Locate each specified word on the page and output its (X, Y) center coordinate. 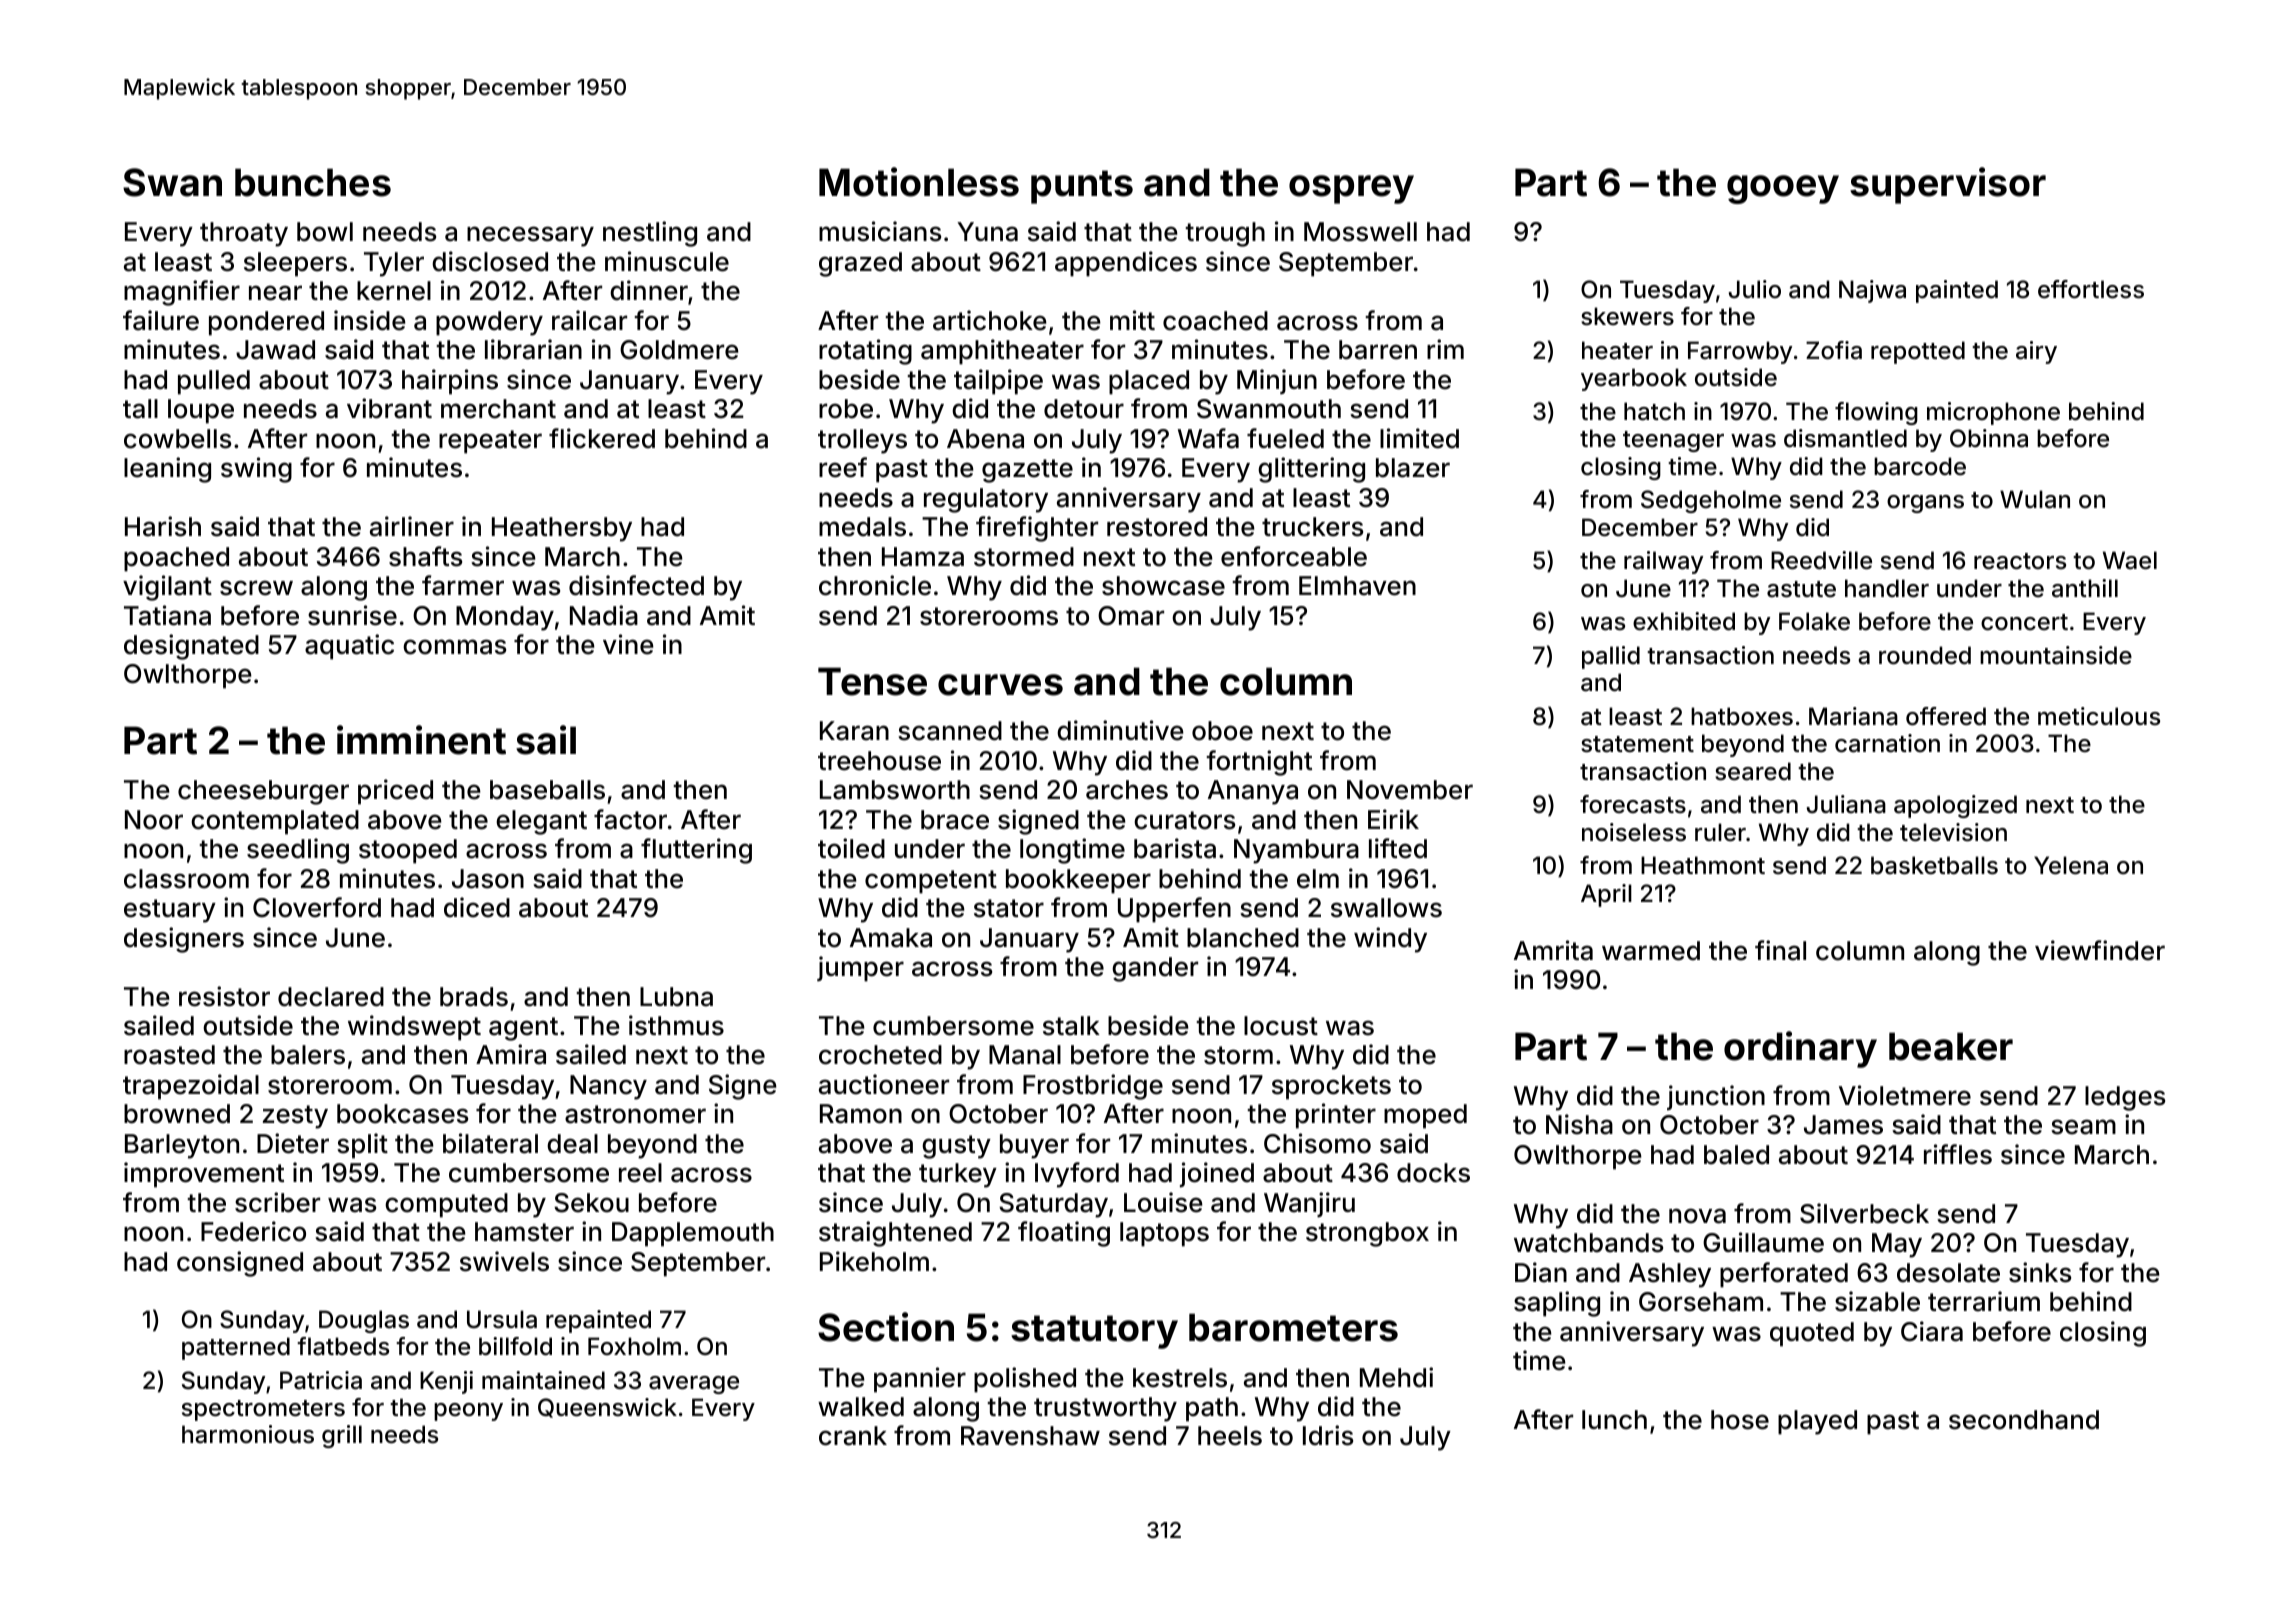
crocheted (880, 1055)
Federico (253, 1231)
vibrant (389, 408)
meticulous (2099, 716)
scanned (950, 731)
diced (477, 907)
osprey (1351, 189)
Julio (1755, 289)
